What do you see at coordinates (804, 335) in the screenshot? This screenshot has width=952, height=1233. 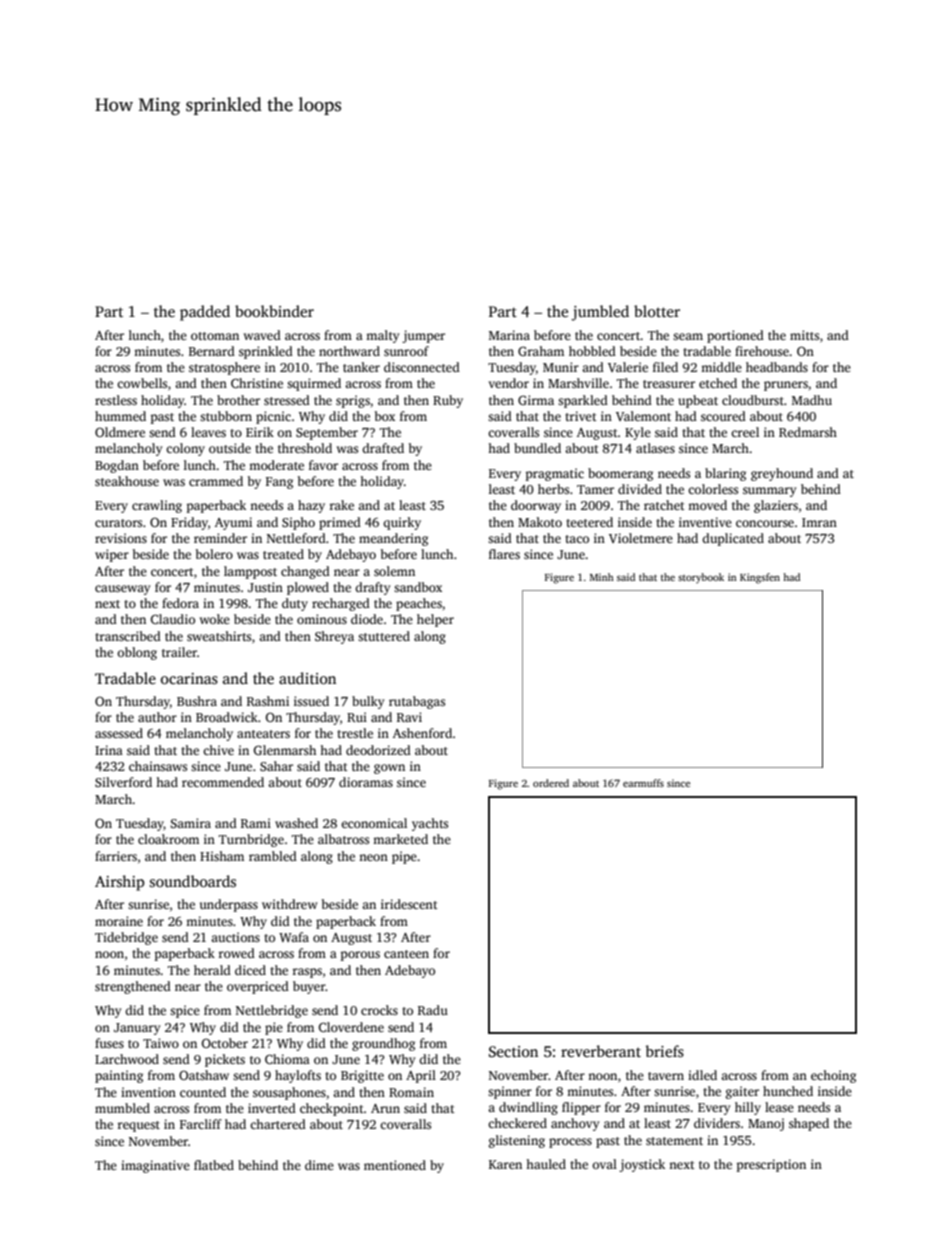 I see `mitts` at bounding box center [804, 335].
